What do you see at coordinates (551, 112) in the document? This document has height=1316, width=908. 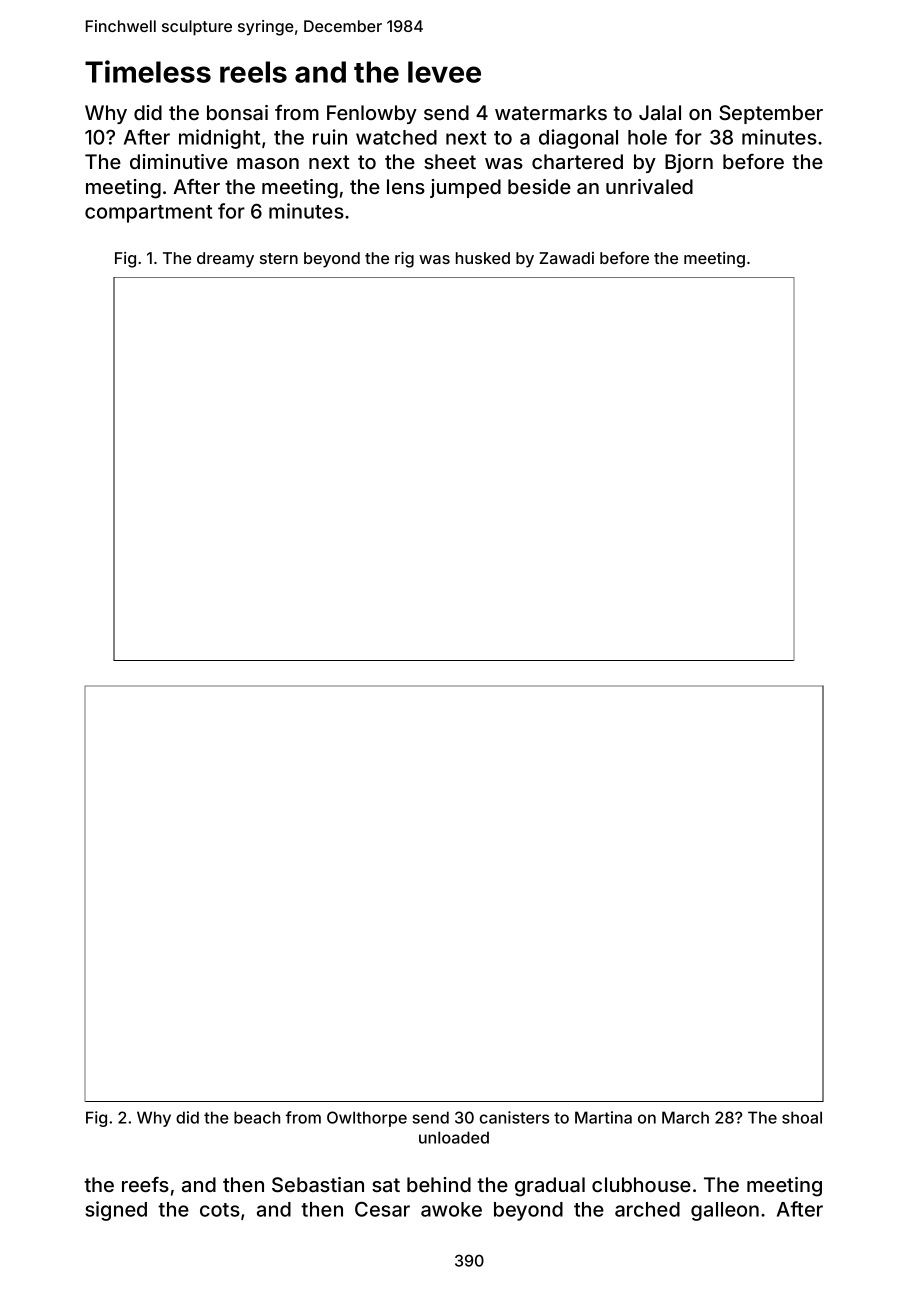 I see `watermarks` at bounding box center [551, 112].
